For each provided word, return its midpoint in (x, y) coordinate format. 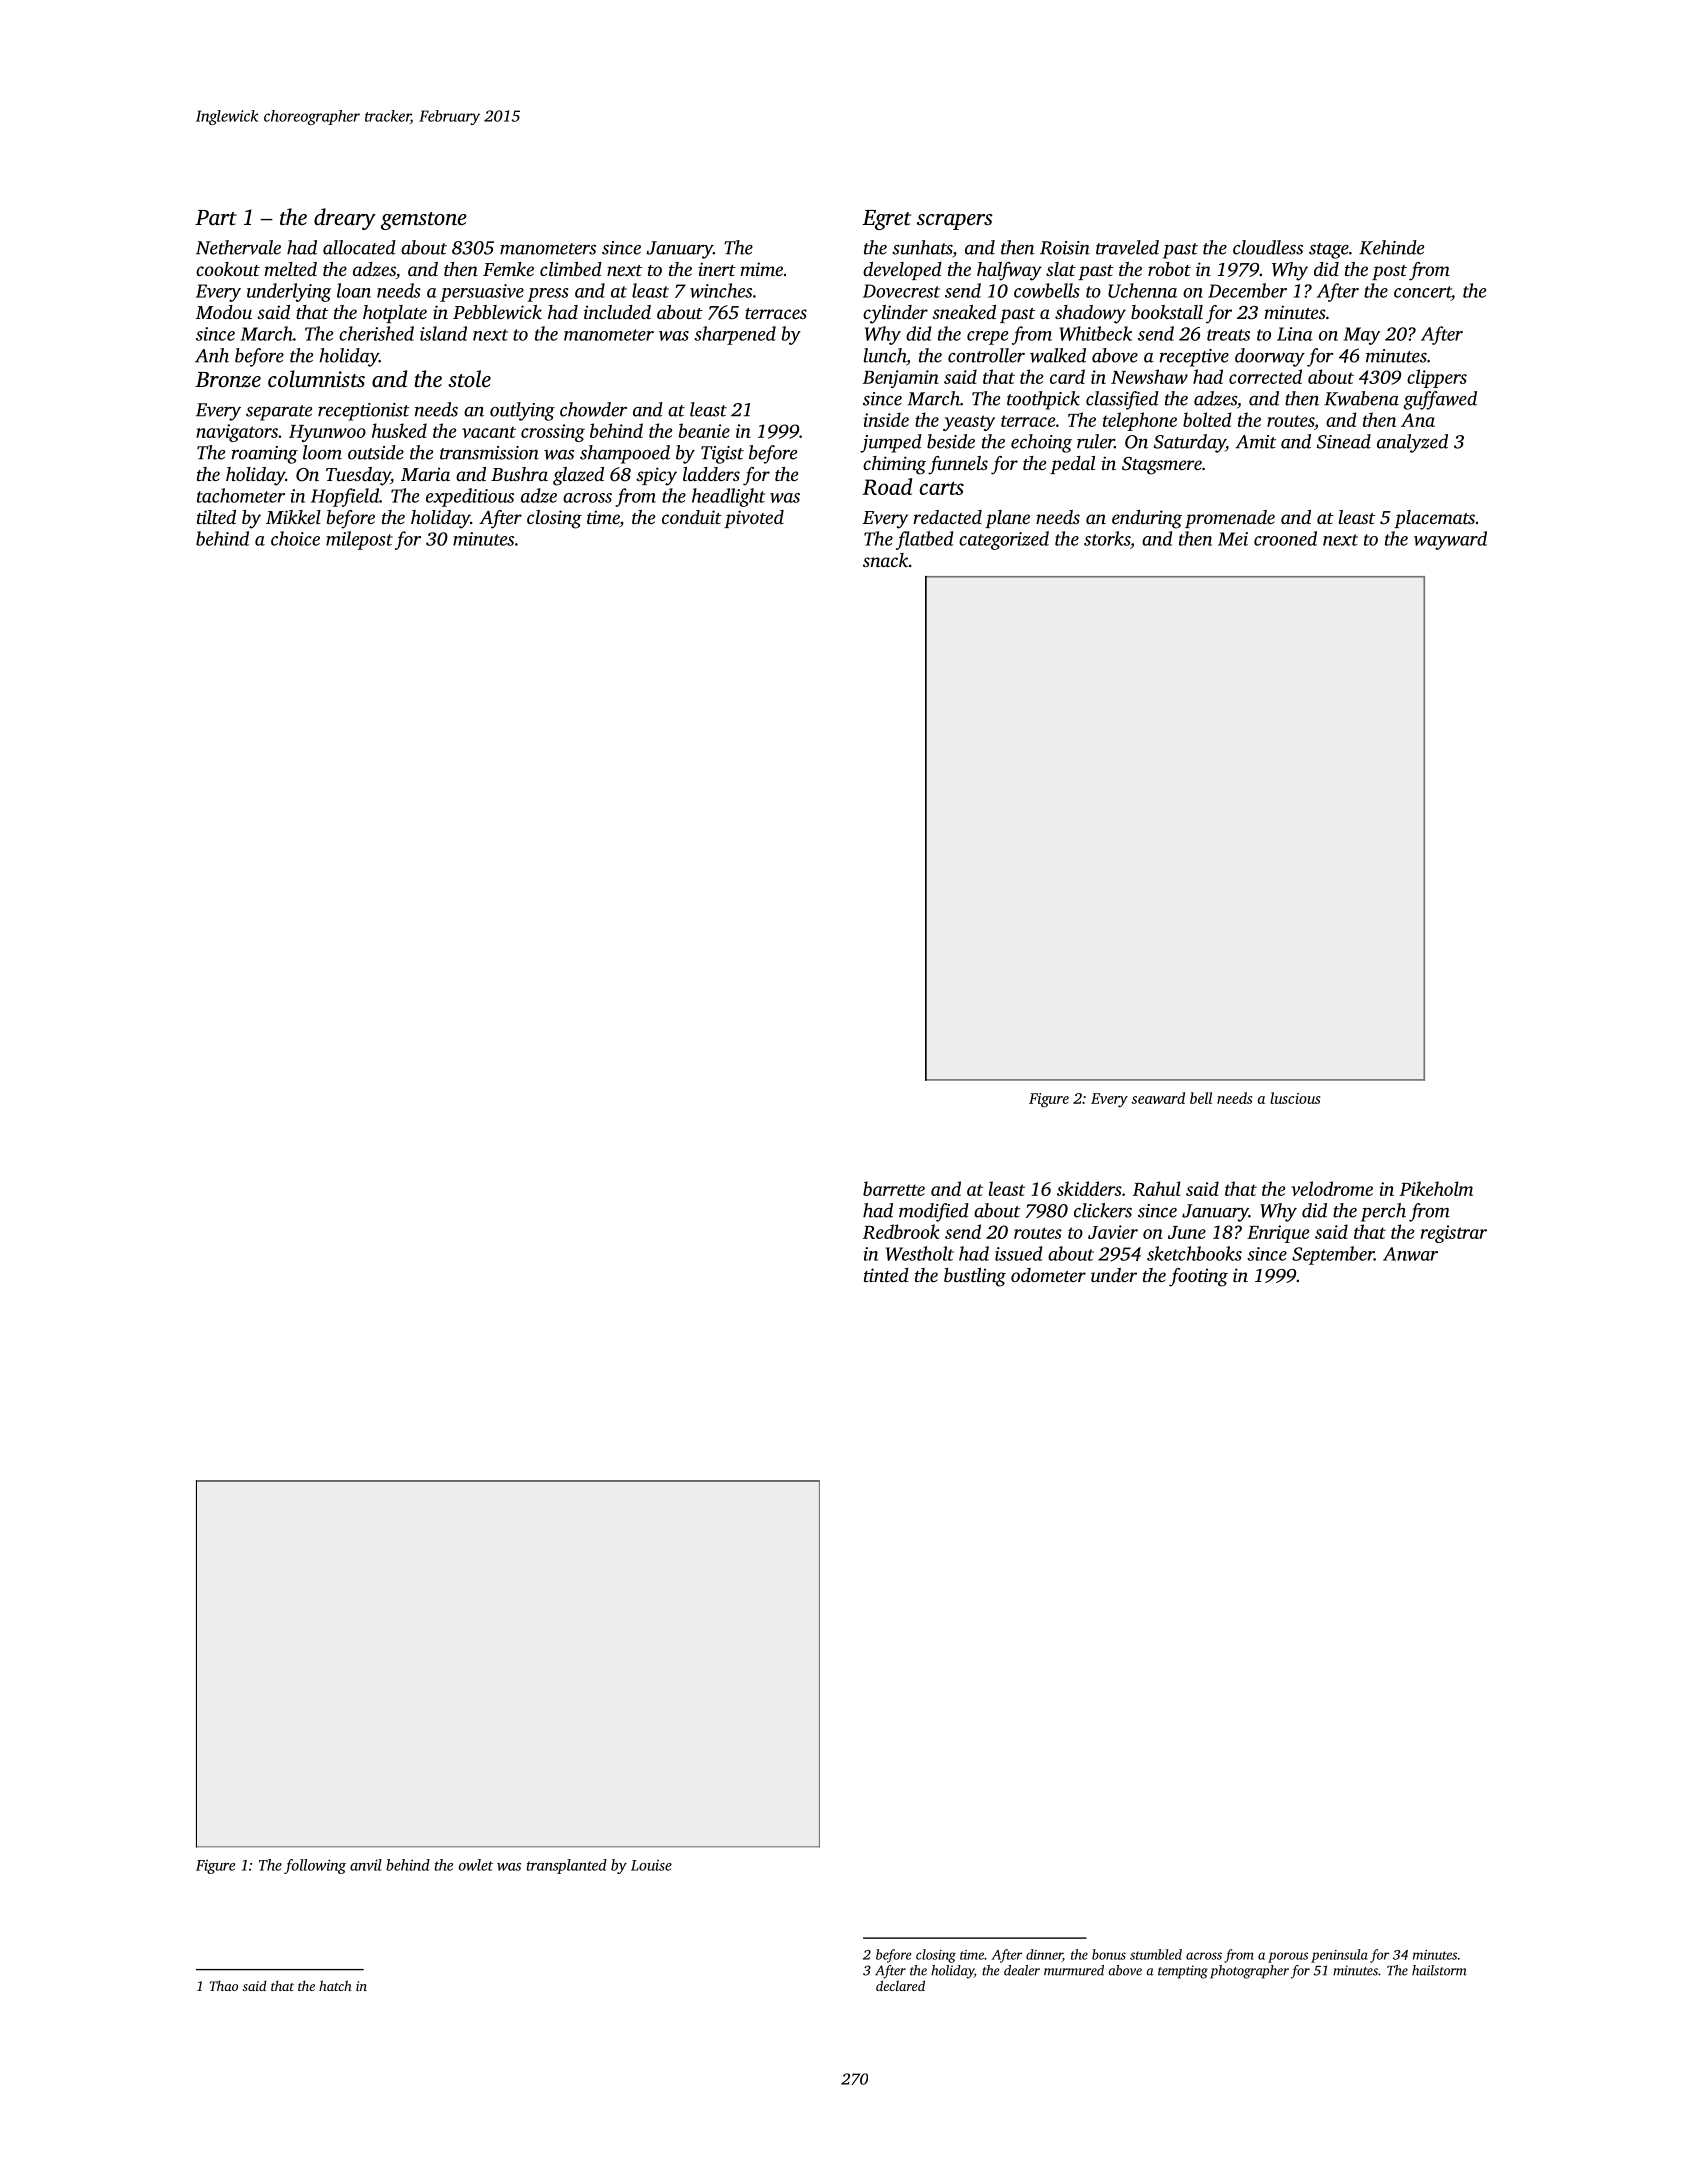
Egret (886, 220)
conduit (692, 517)
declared (900, 1985)
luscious (1295, 1098)
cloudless (1268, 247)
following (315, 1866)
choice (295, 538)
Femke (508, 269)
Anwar (1410, 1254)
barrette (894, 1188)
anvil (366, 1865)
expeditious (470, 497)
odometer (1048, 1275)
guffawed (1440, 400)
